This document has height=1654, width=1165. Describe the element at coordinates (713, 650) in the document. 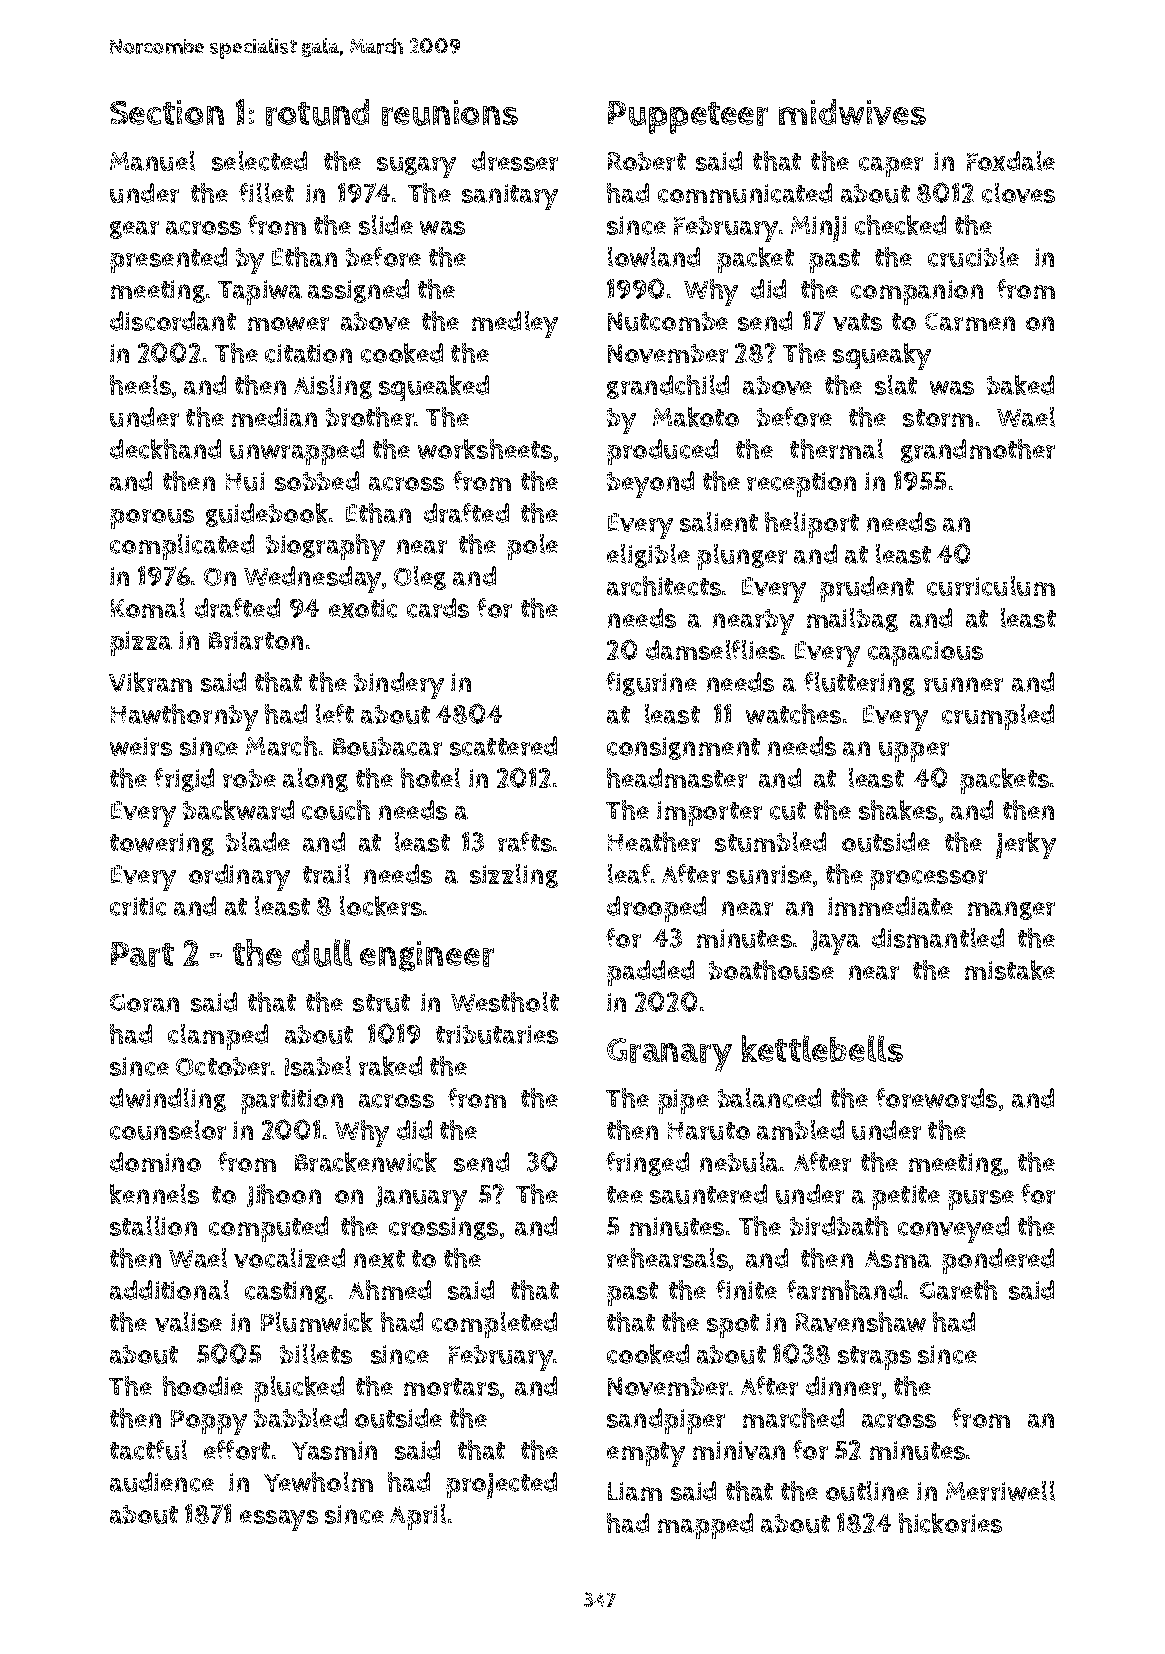

I see `damselflies` at that location.
